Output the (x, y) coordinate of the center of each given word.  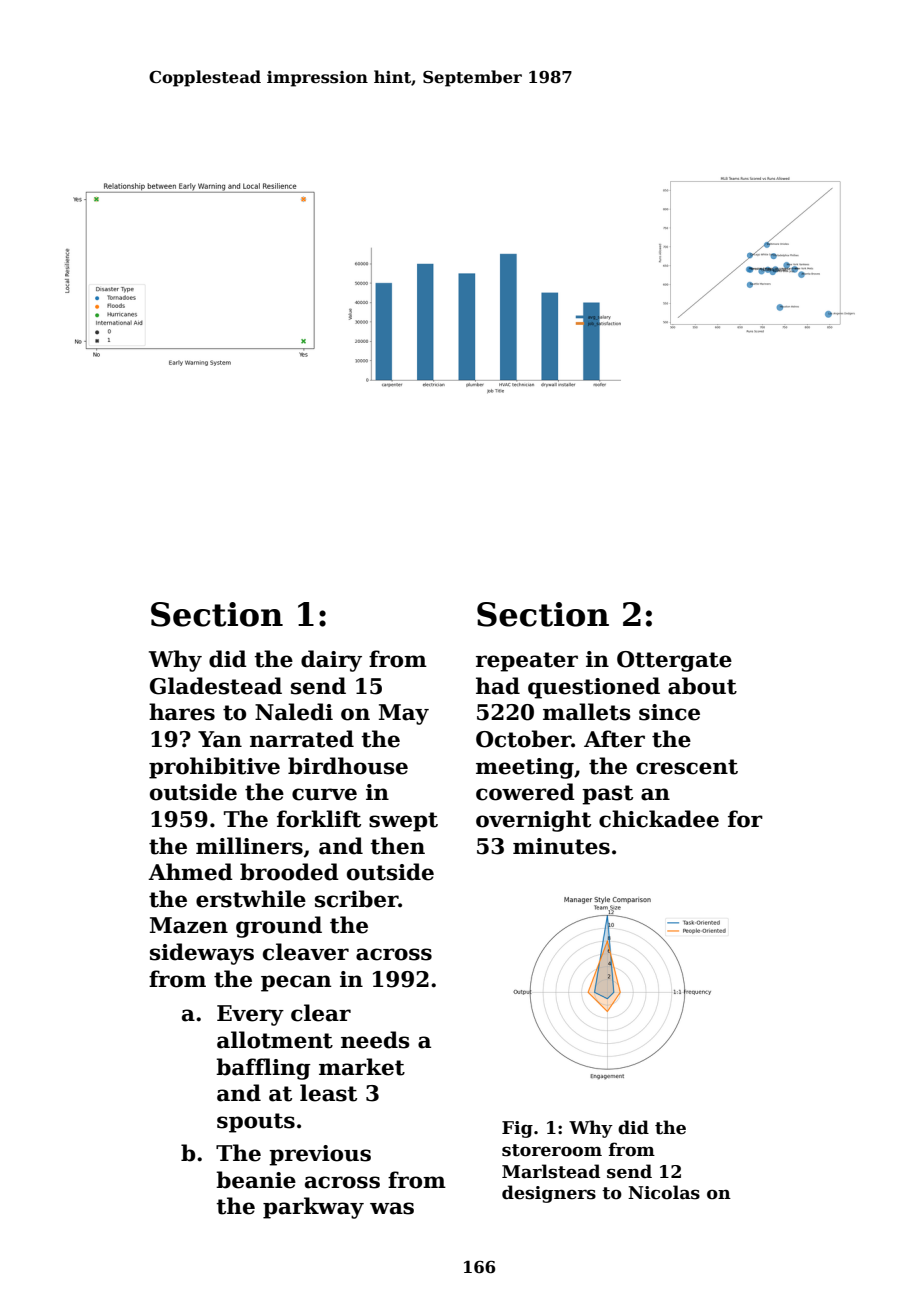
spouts (256, 1123)
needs (375, 1040)
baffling (263, 1069)
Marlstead (551, 1171)
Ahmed (190, 872)
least (328, 1093)
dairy (331, 661)
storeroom (552, 1150)
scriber (357, 899)
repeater (527, 662)
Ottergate (674, 661)
